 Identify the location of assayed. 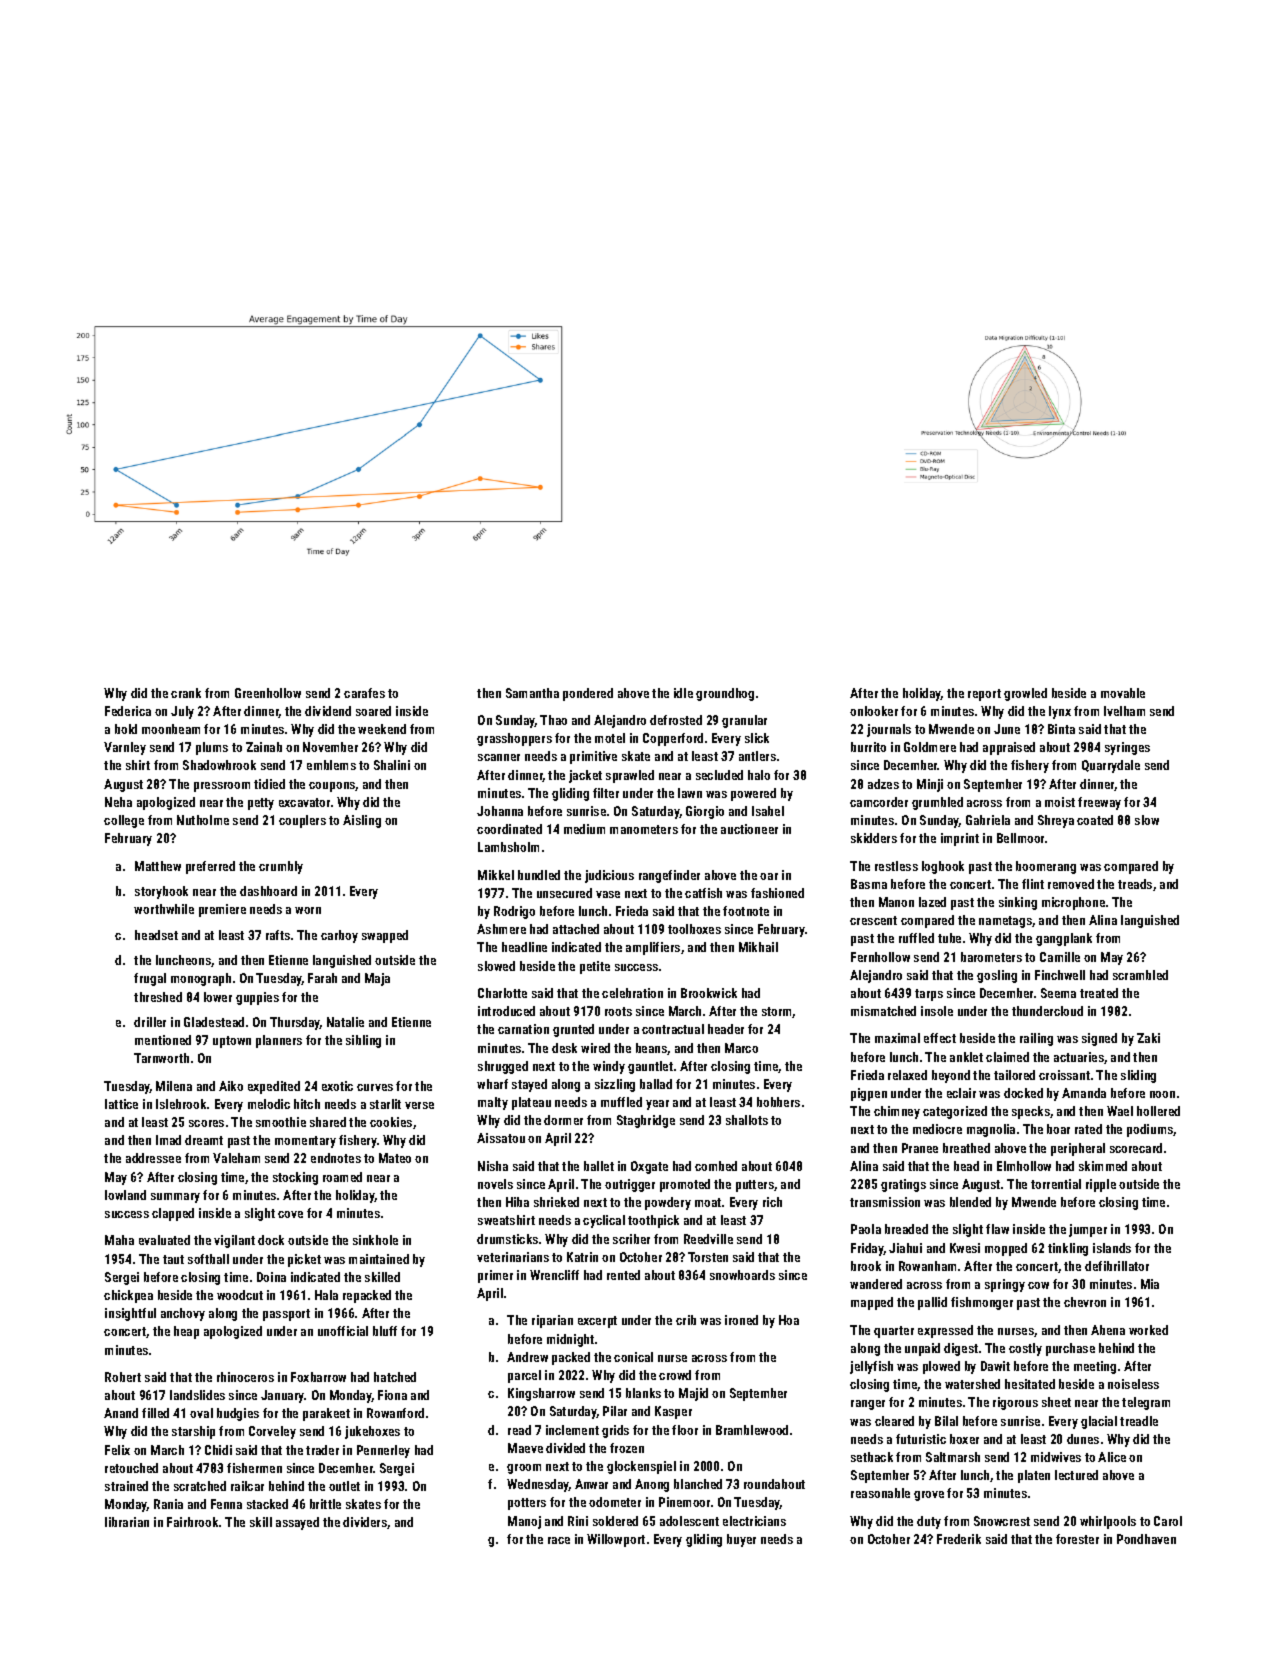
(297, 1523).
